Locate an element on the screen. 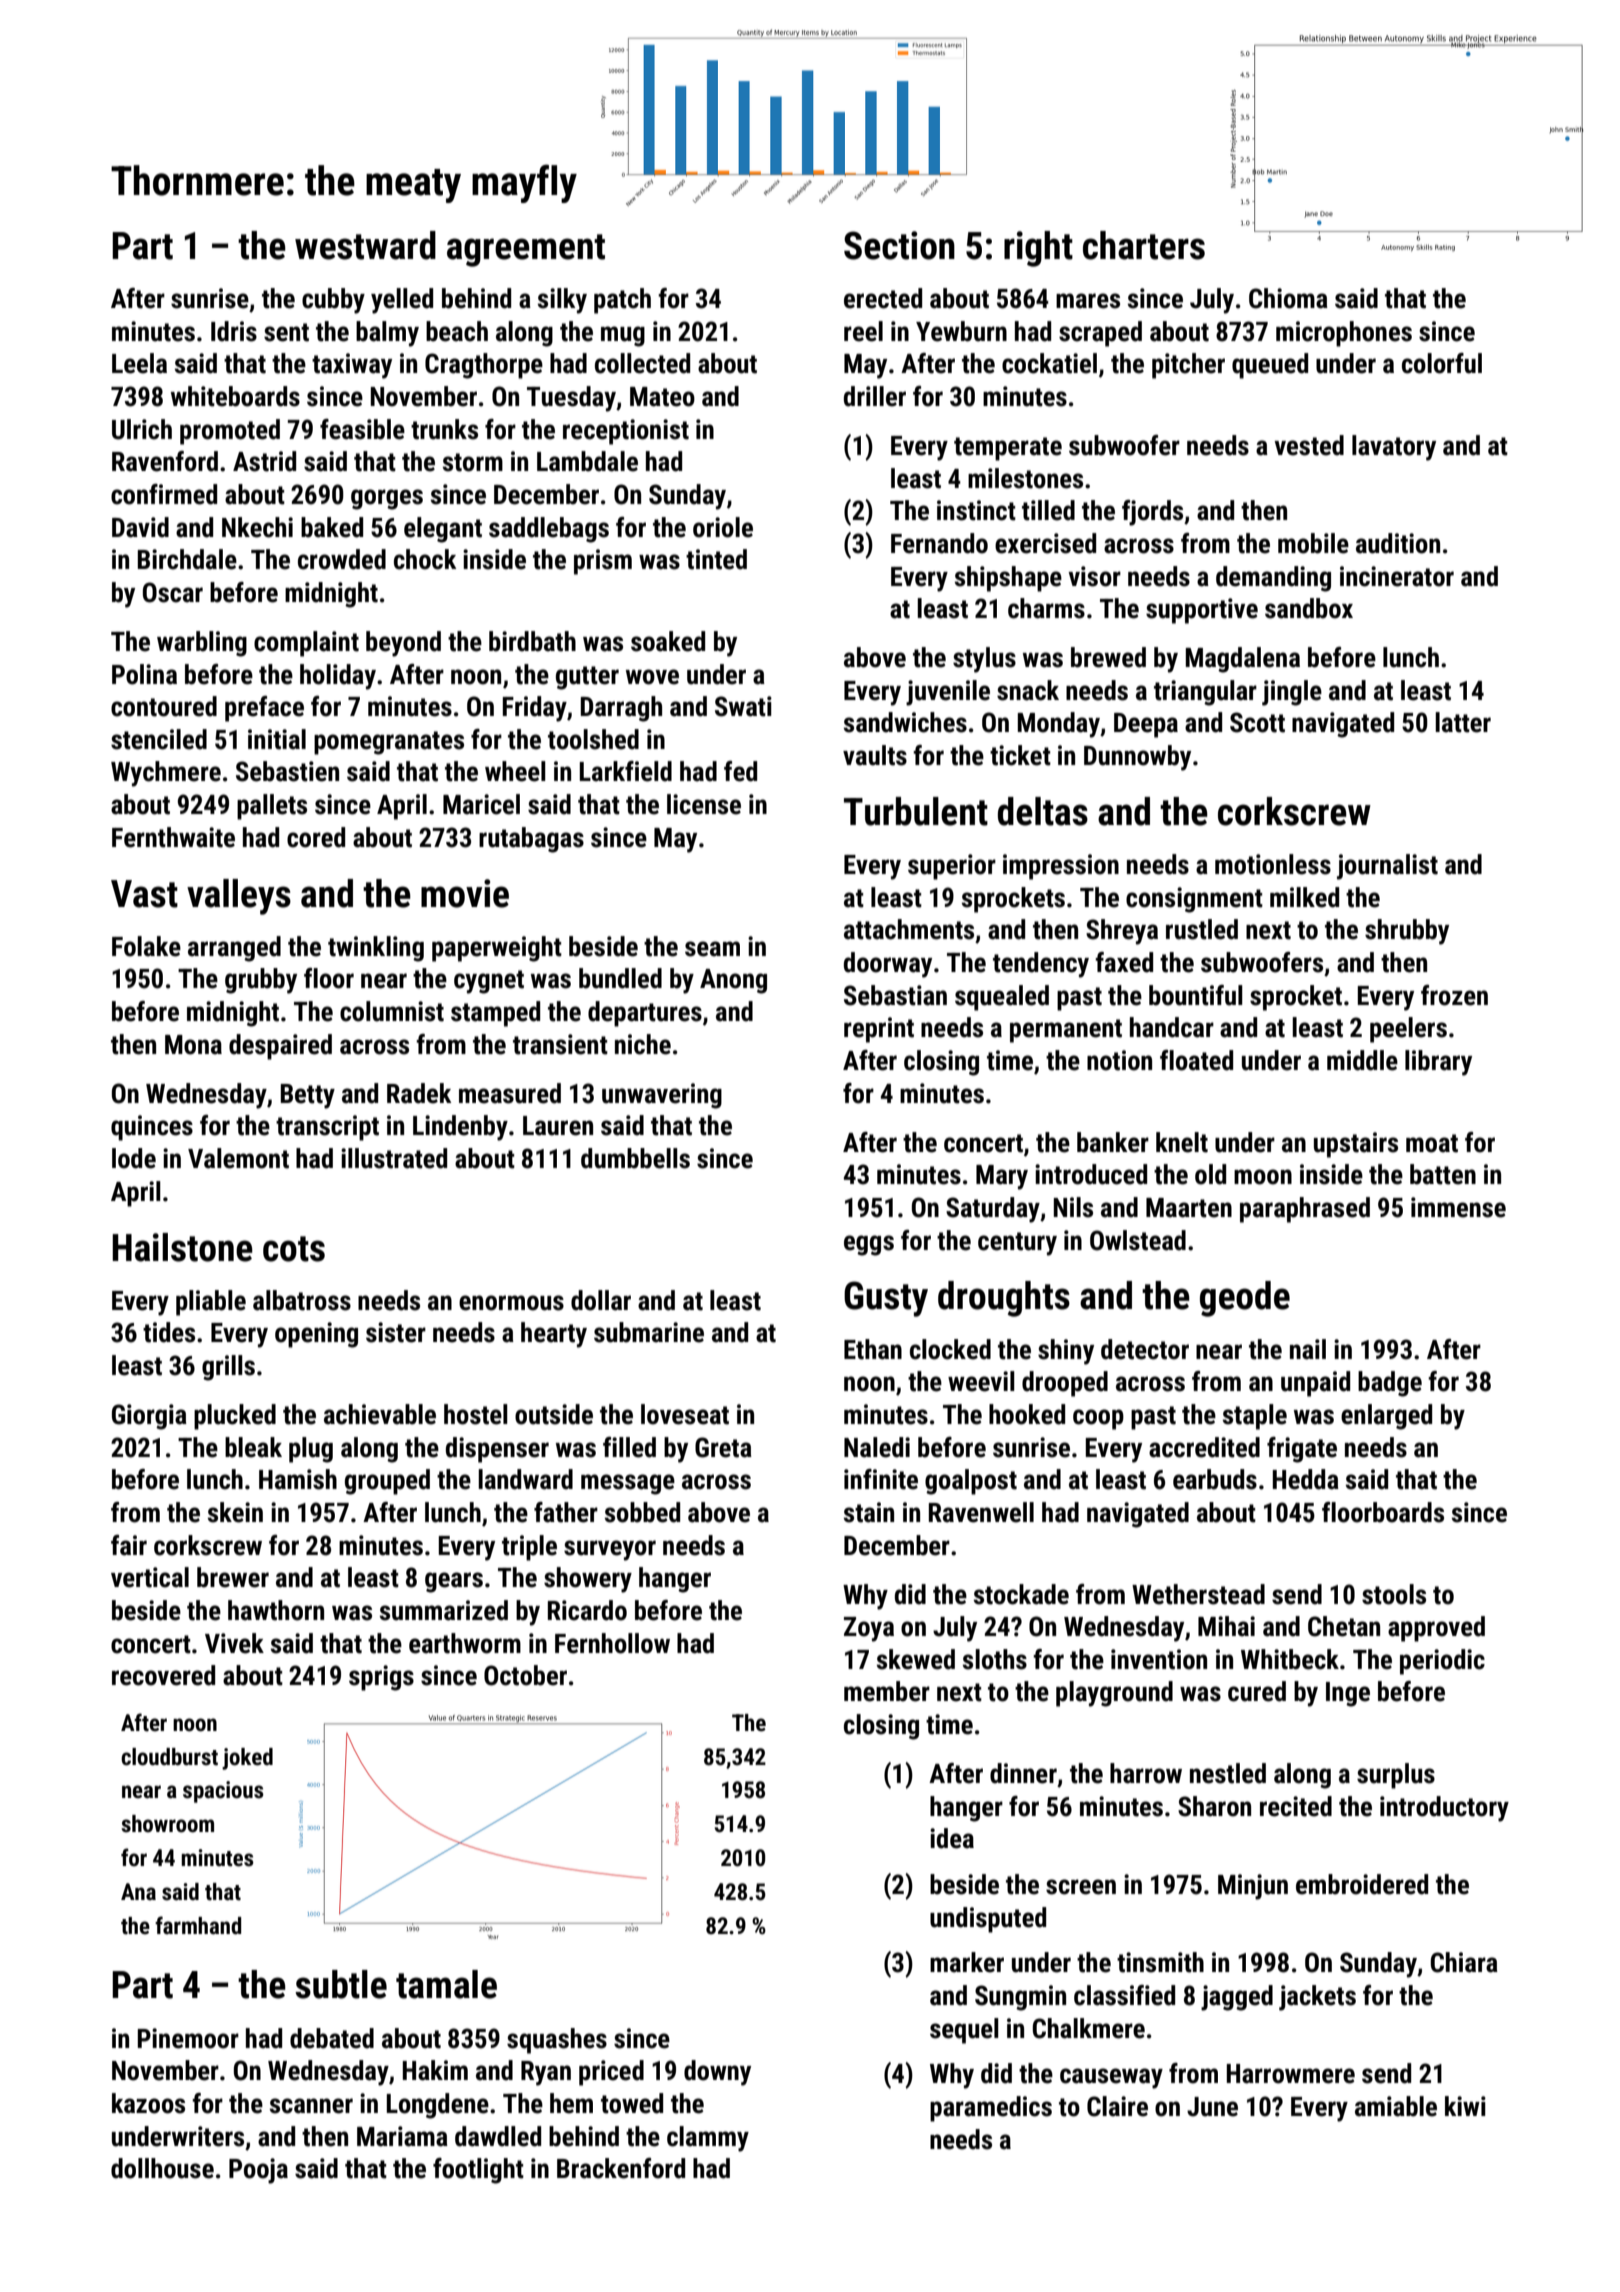 This screenshot has width=1620, height=2292. Section is located at coordinates (899, 245).
